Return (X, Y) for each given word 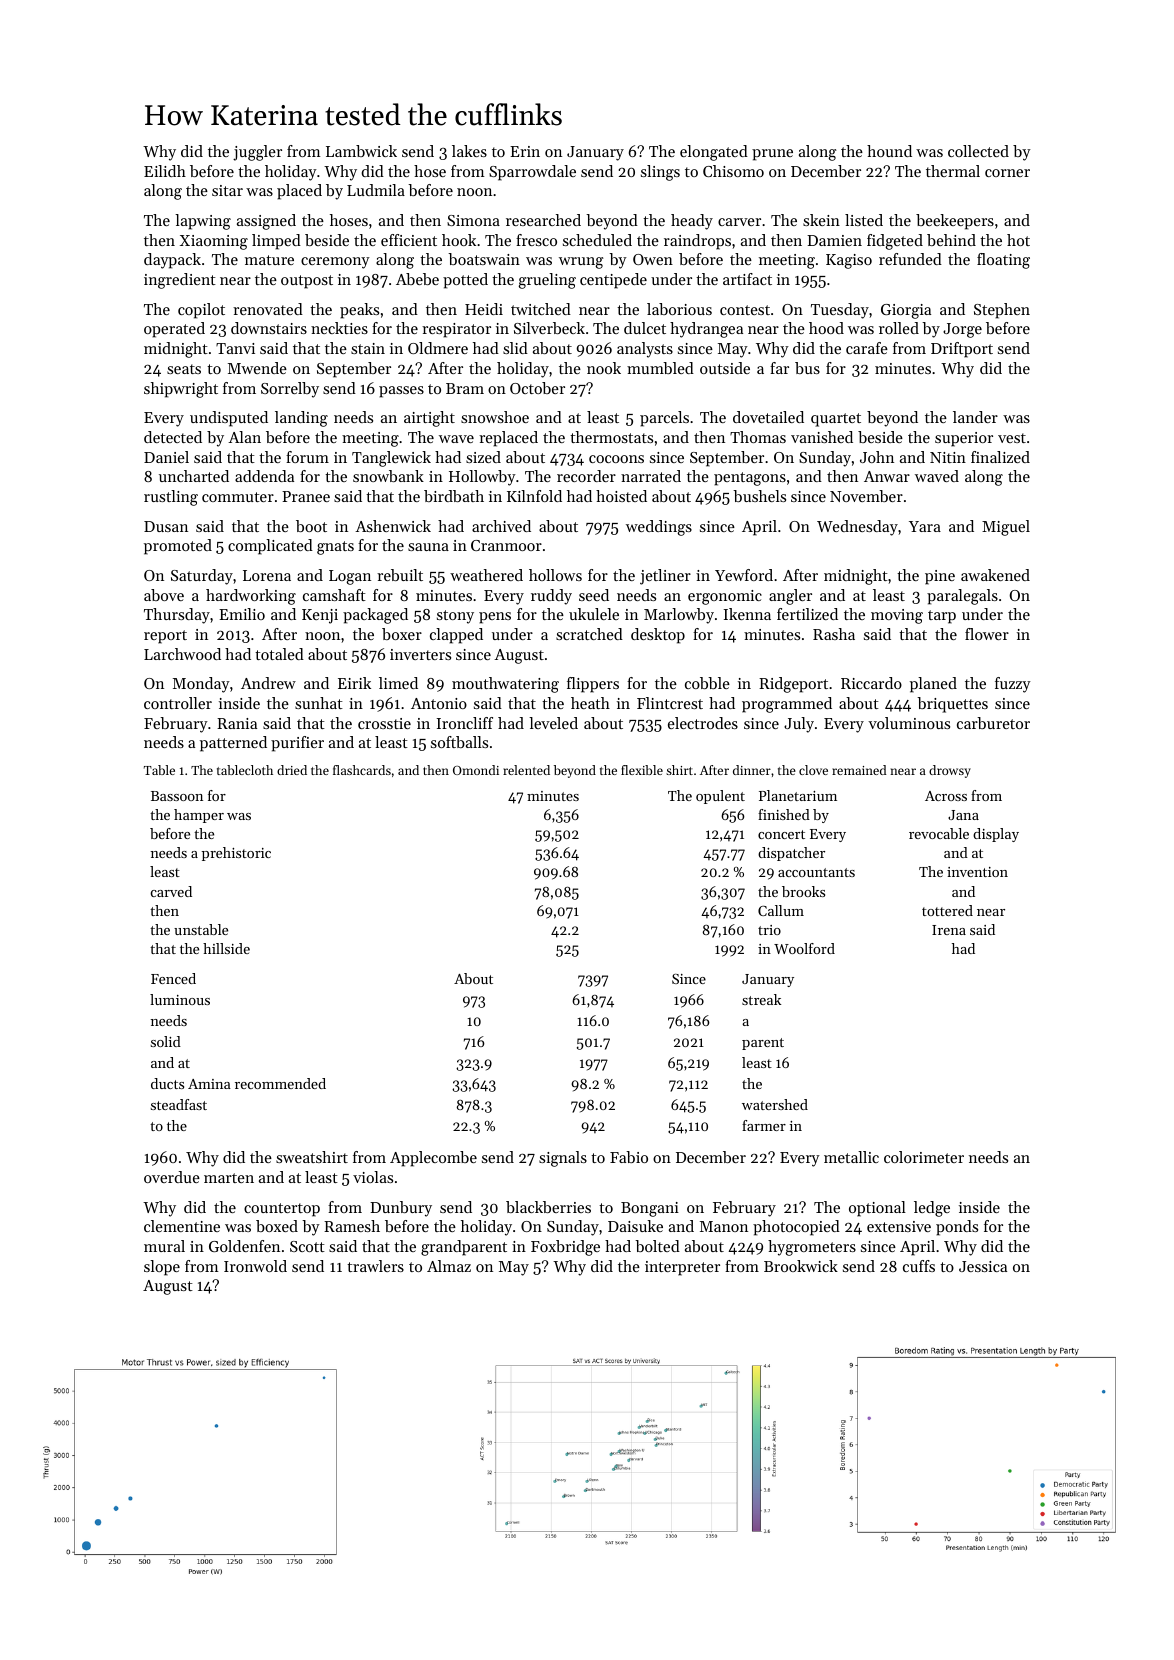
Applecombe (433, 1159)
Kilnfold (534, 496)
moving (897, 616)
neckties (339, 328)
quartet (836, 420)
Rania (237, 723)
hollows (555, 575)
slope (162, 1268)
